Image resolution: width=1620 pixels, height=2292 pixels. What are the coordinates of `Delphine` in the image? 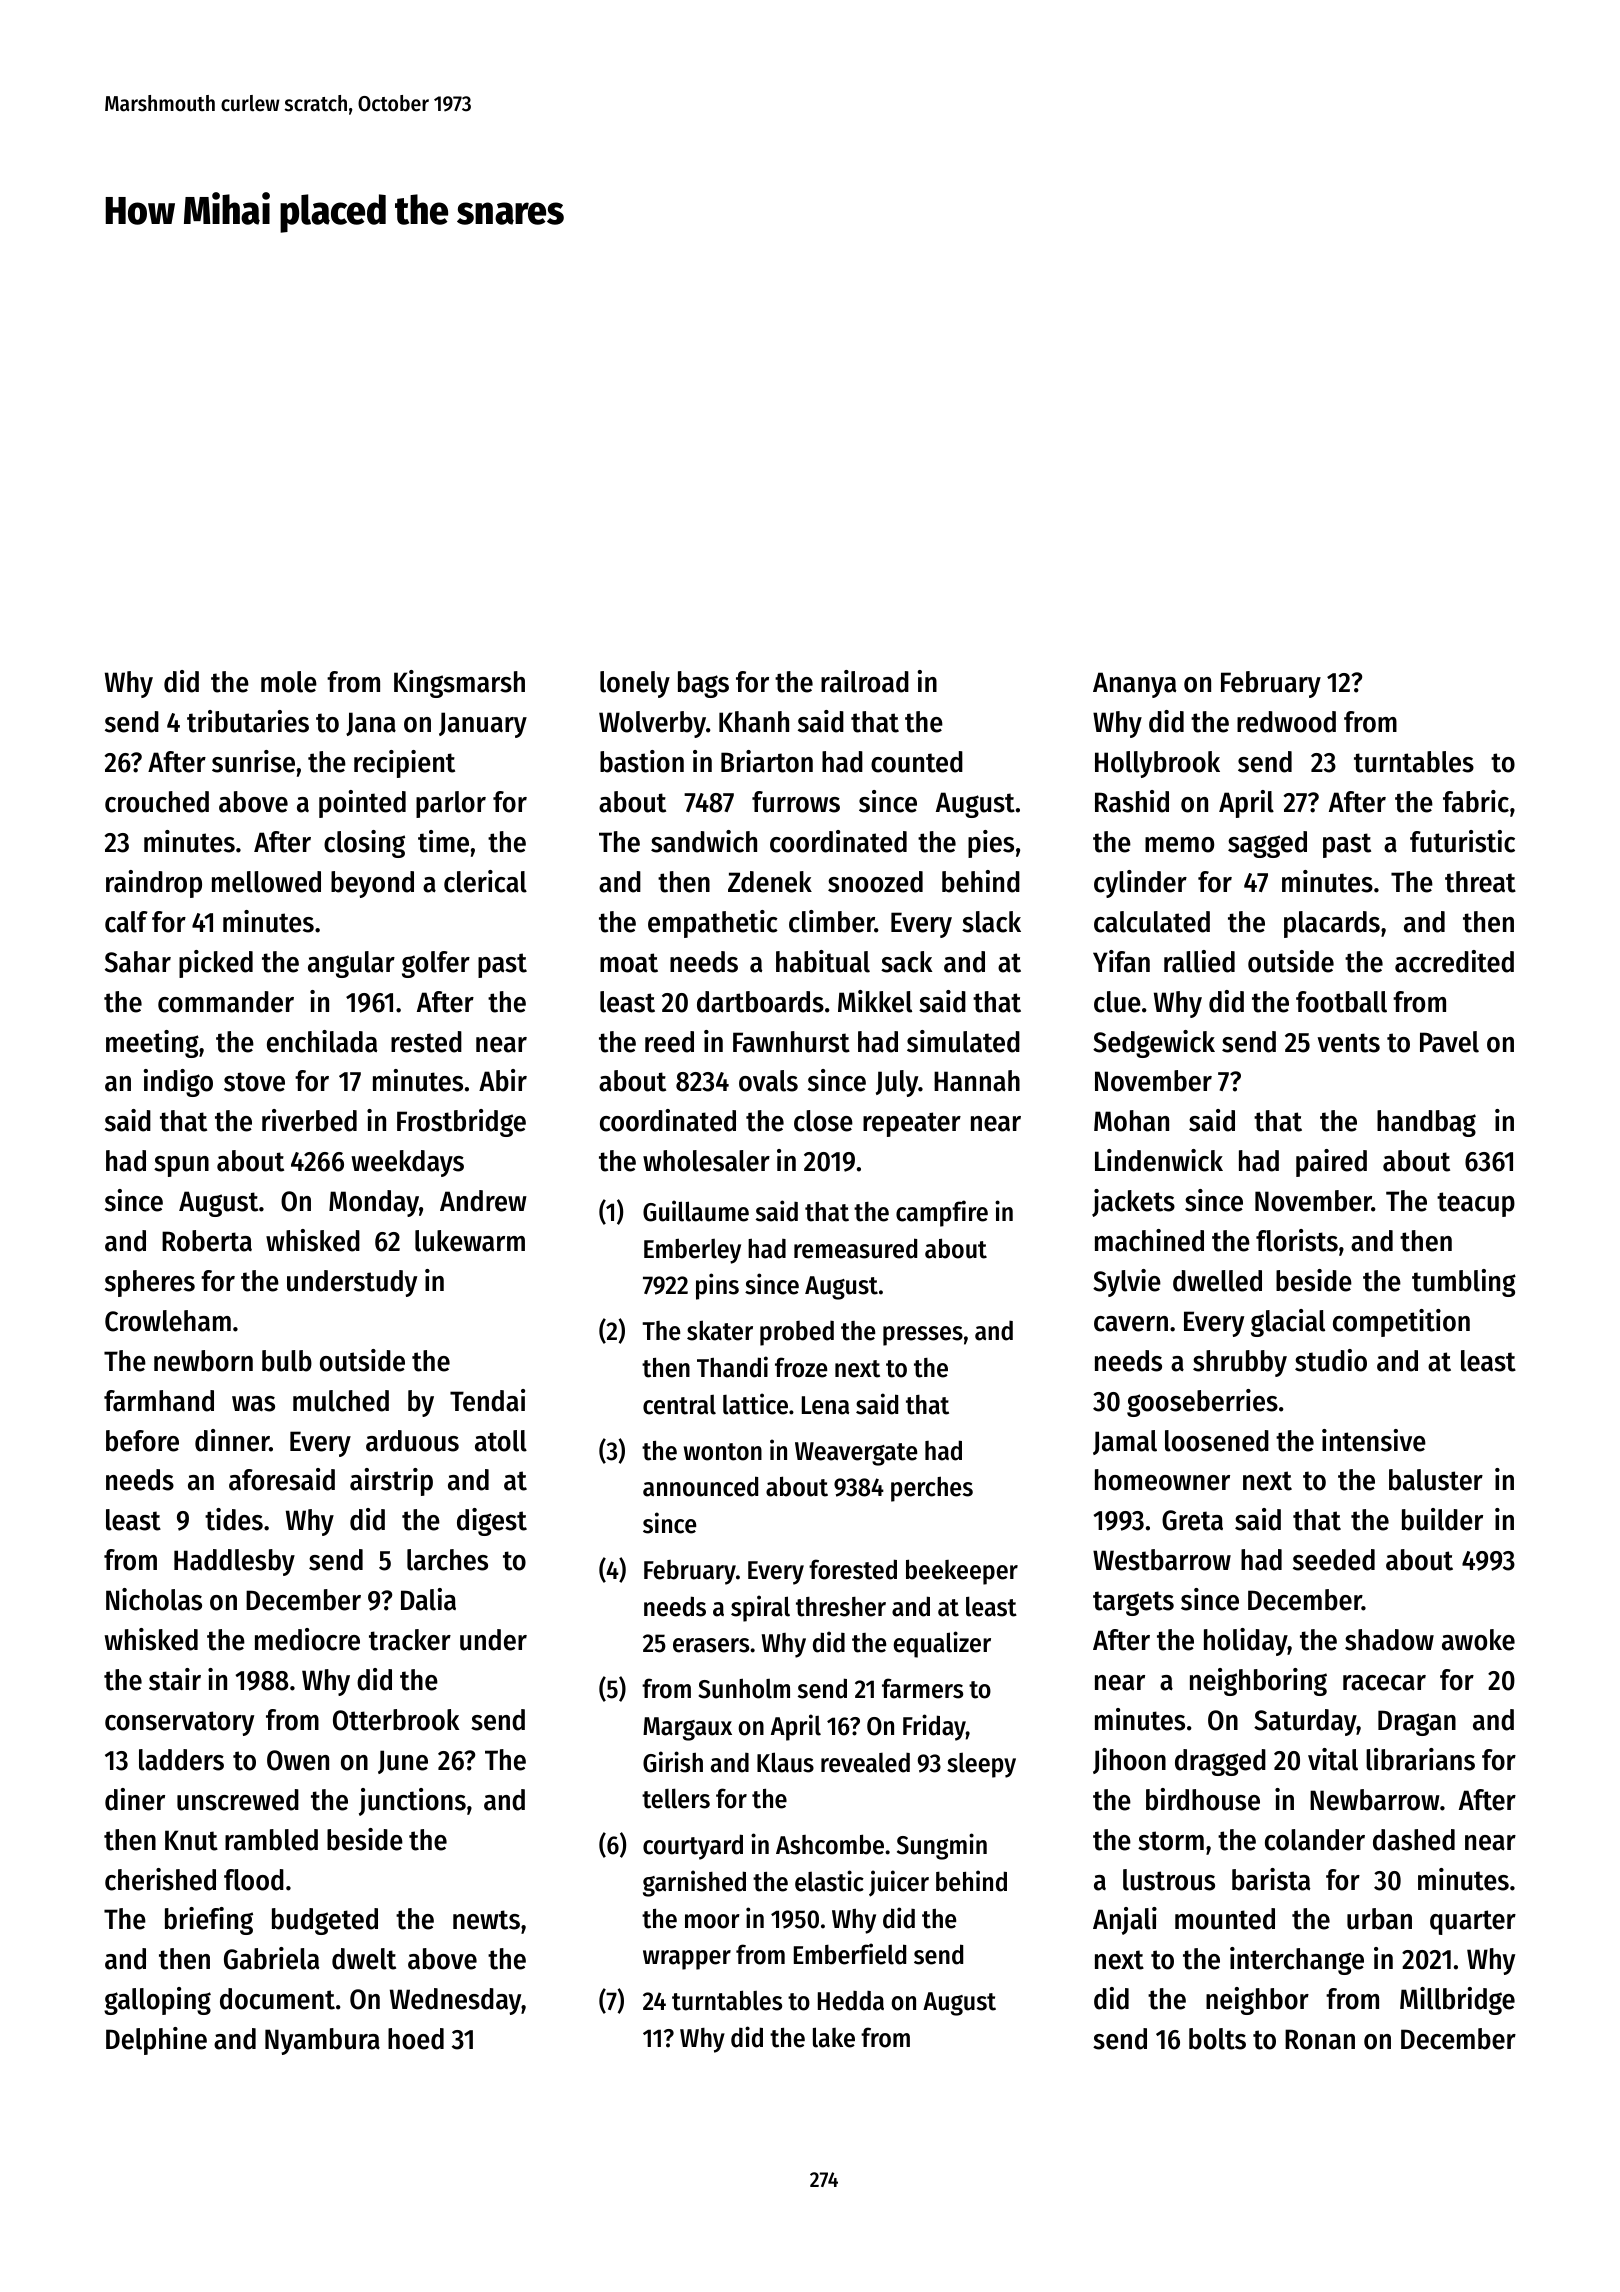 It's located at (156, 2041).
